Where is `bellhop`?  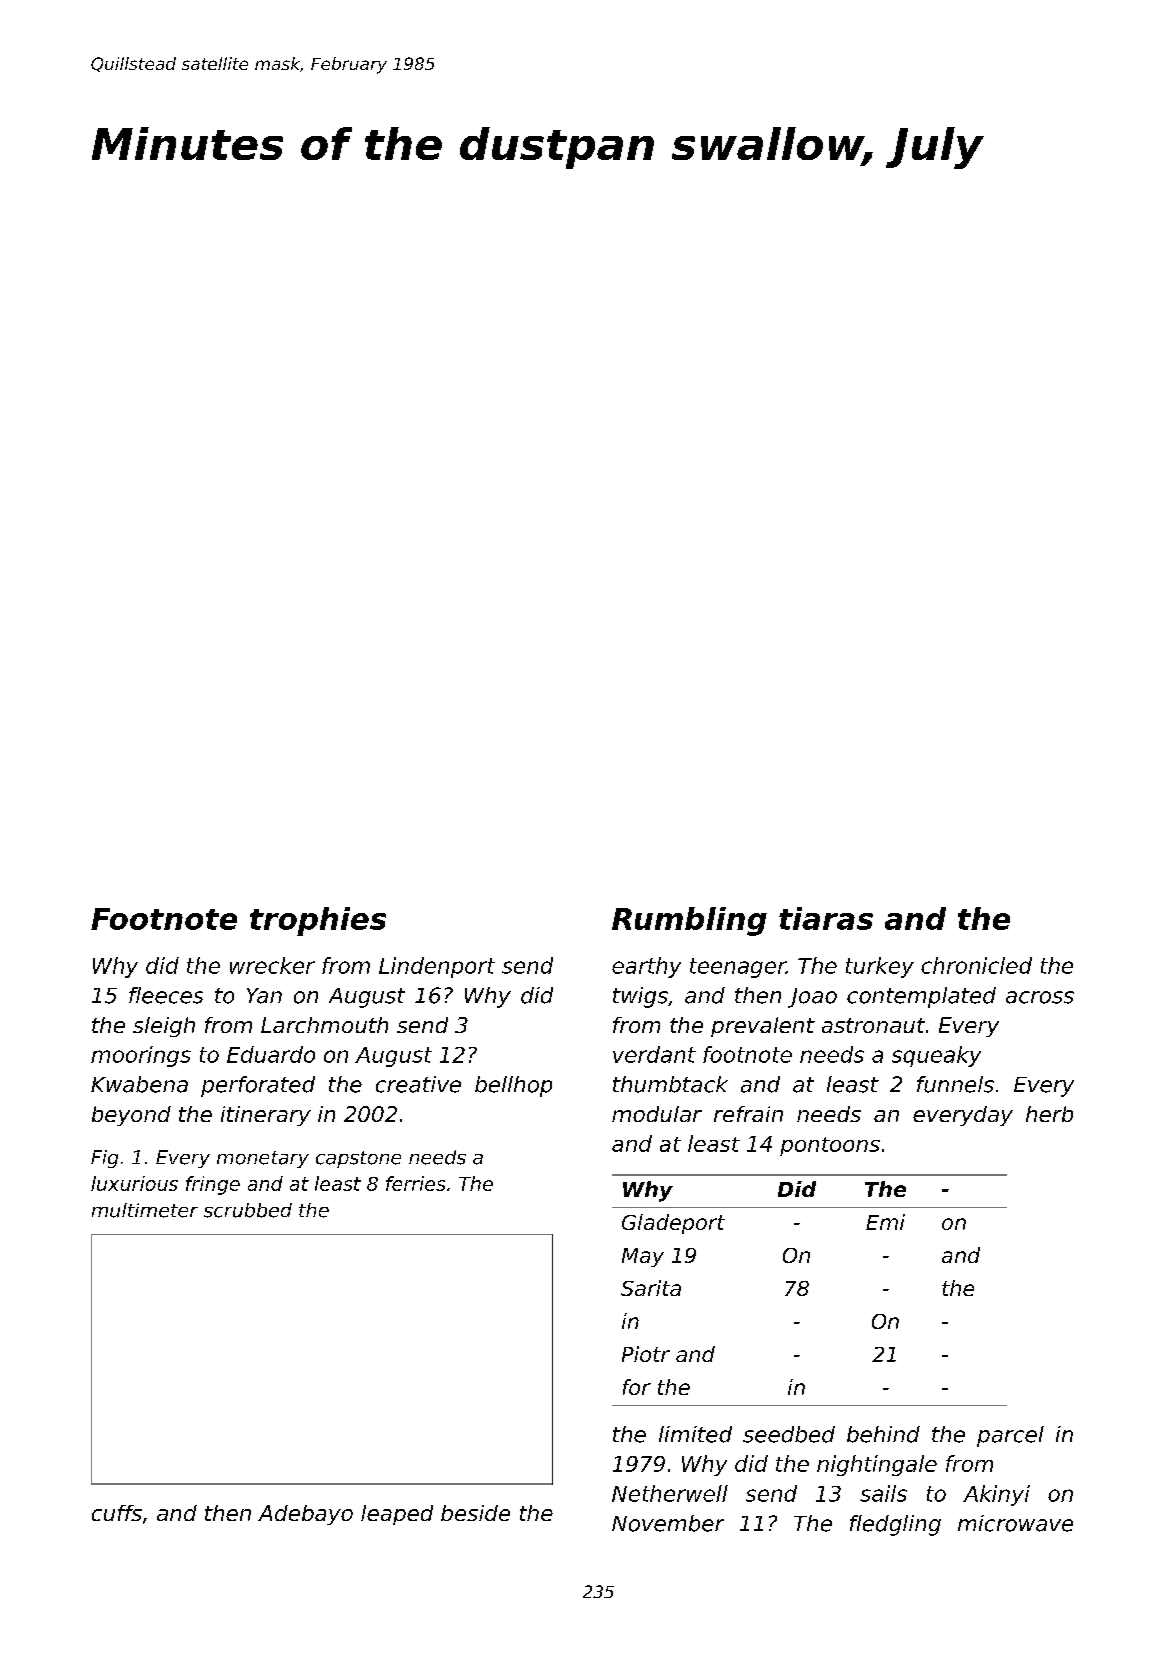 bellhop is located at coordinates (513, 1086).
